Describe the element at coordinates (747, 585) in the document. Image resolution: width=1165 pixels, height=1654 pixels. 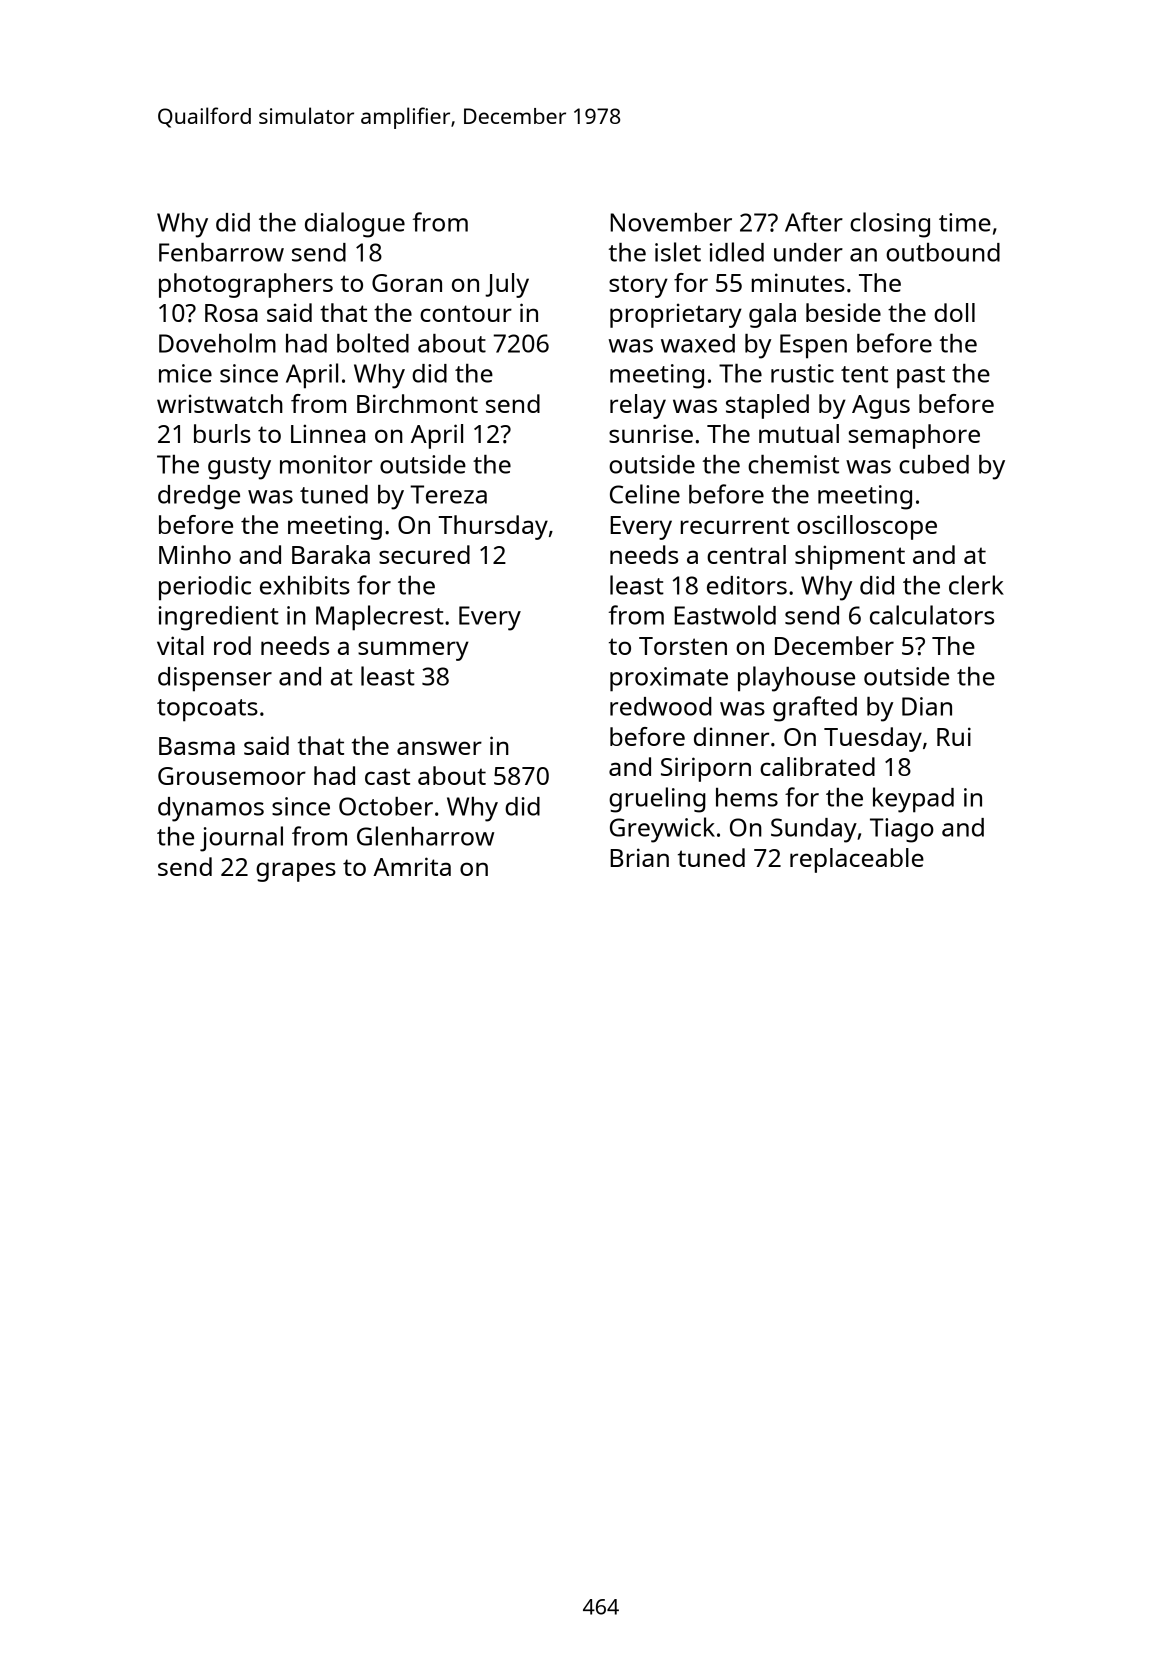
I see `editors` at that location.
